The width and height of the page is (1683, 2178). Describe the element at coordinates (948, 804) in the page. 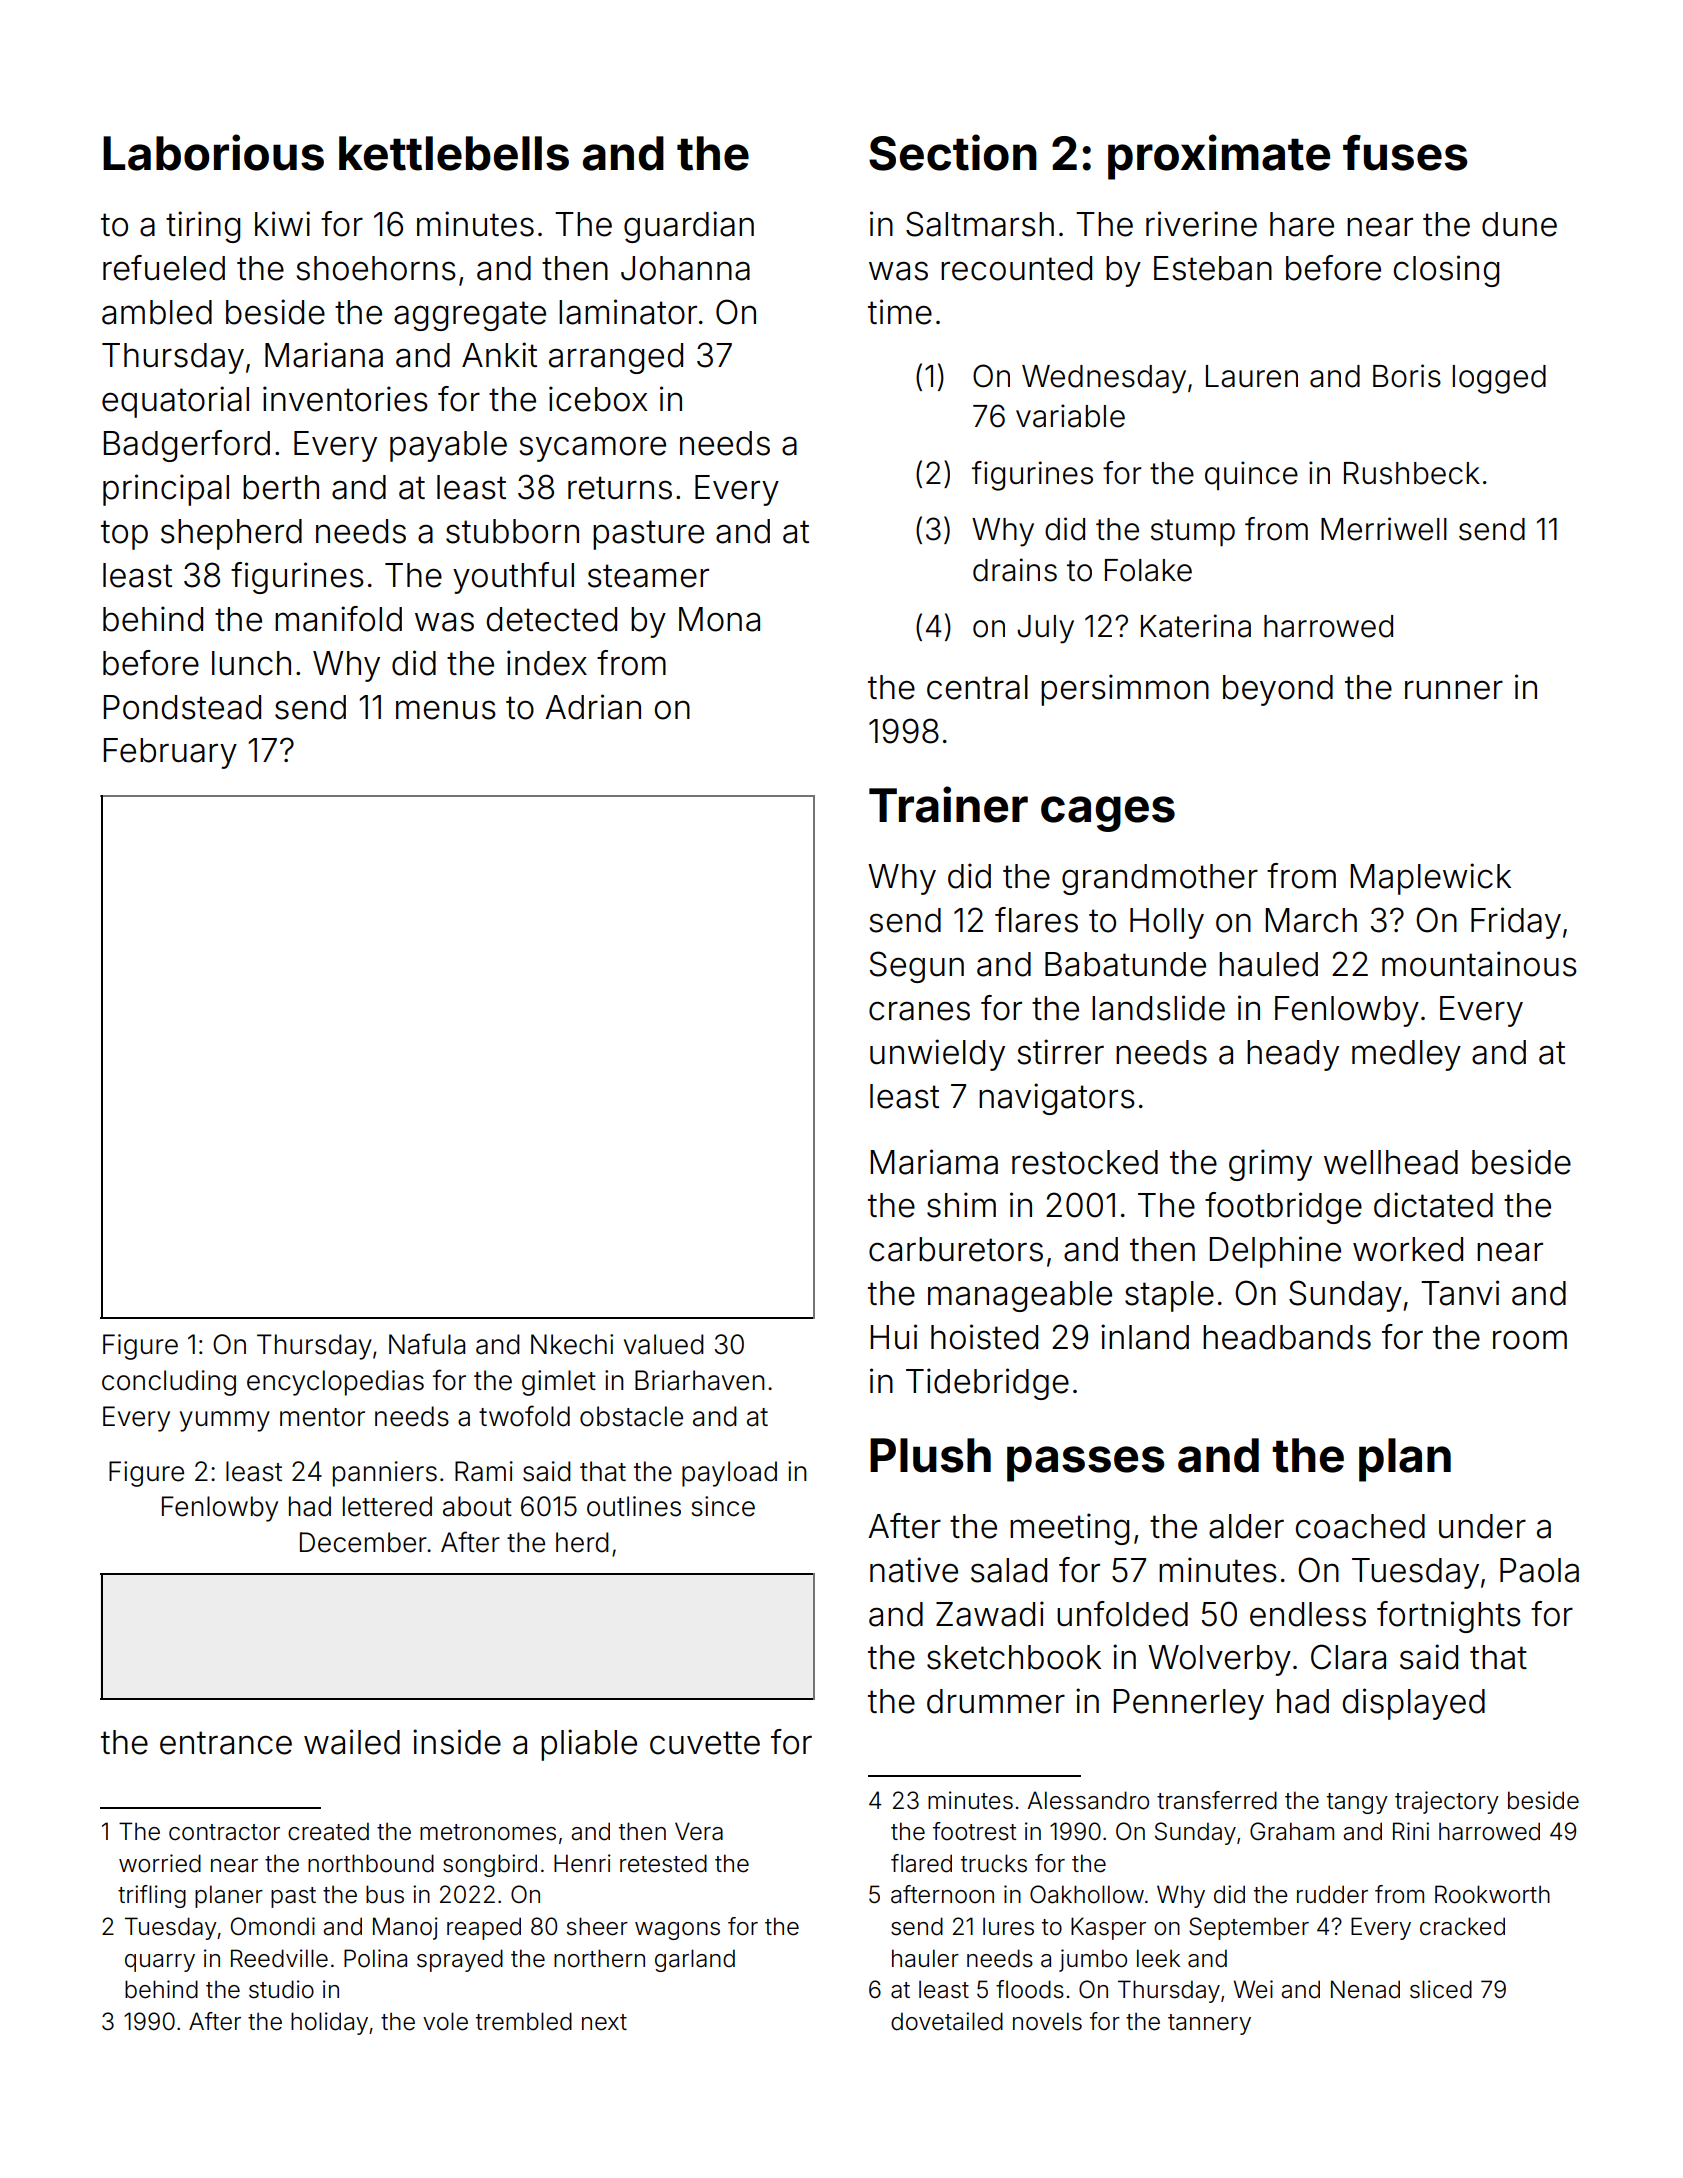

I see `Trainer` at that location.
